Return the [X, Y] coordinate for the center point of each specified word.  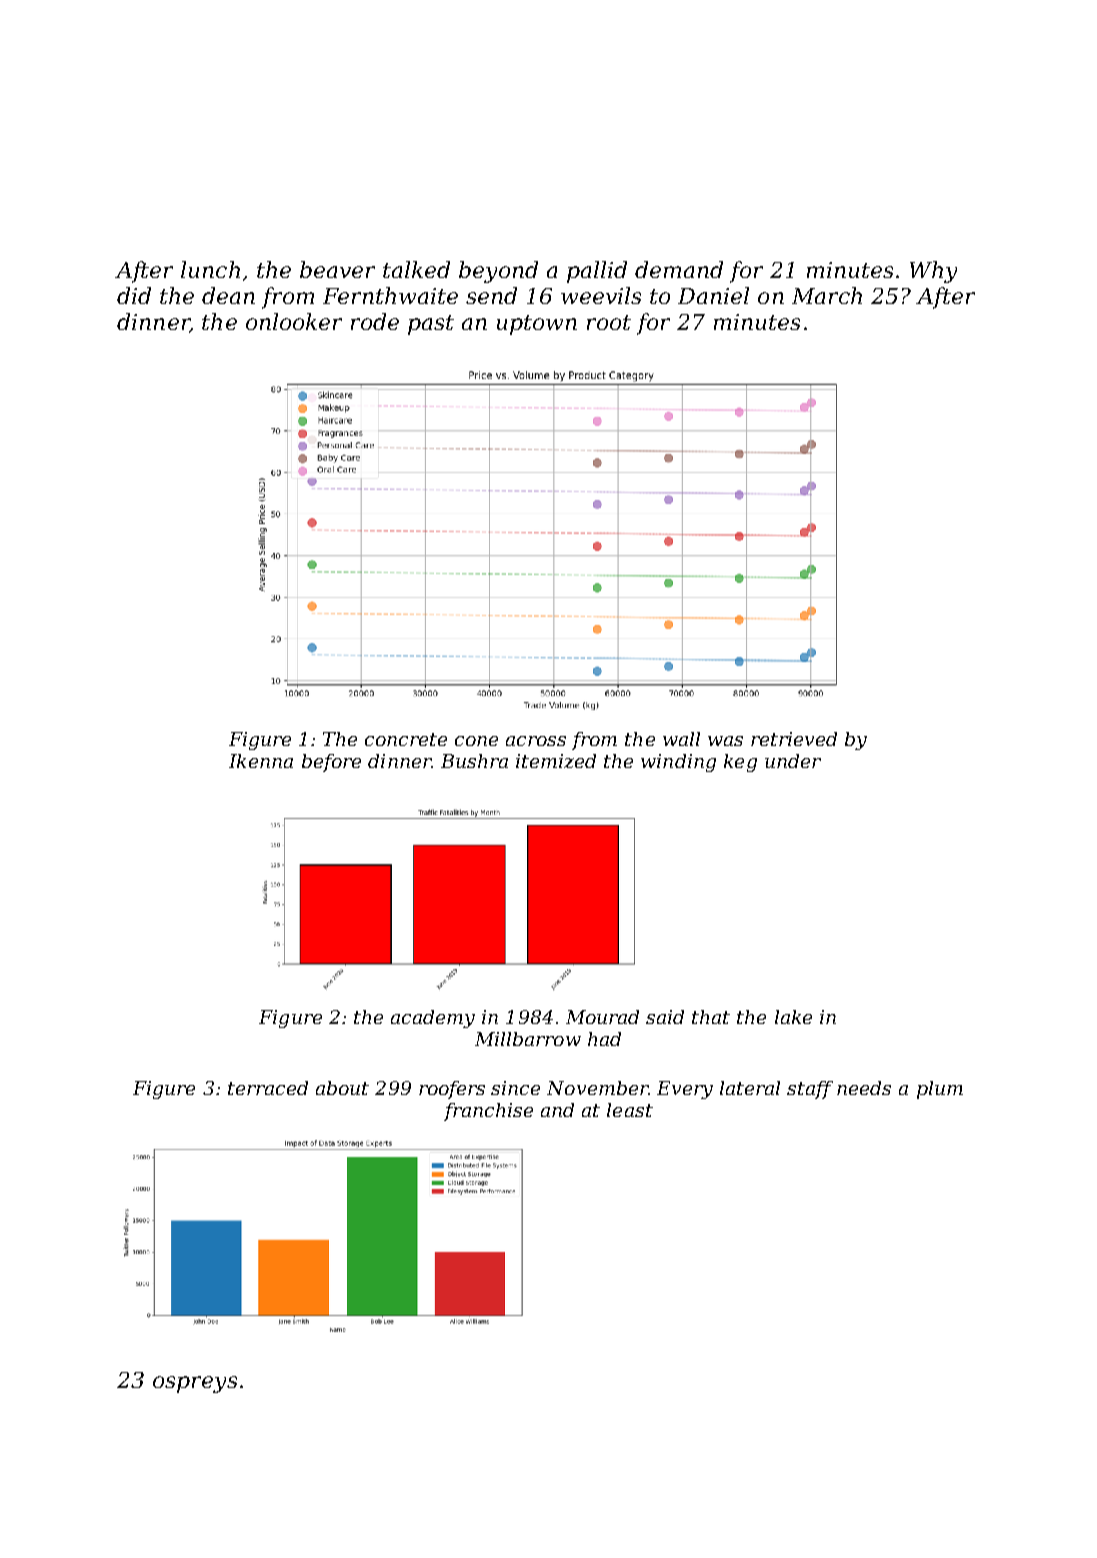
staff [810, 1090]
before [331, 763]
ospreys [195, 1384]
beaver [337, 269]
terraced [268, 1088]
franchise [488, 1112]
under [793, 761]
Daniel [713, 295]
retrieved [794, 739]
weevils [601, 295]
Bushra [474, 761]
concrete [406, 739]
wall [681, 739]
